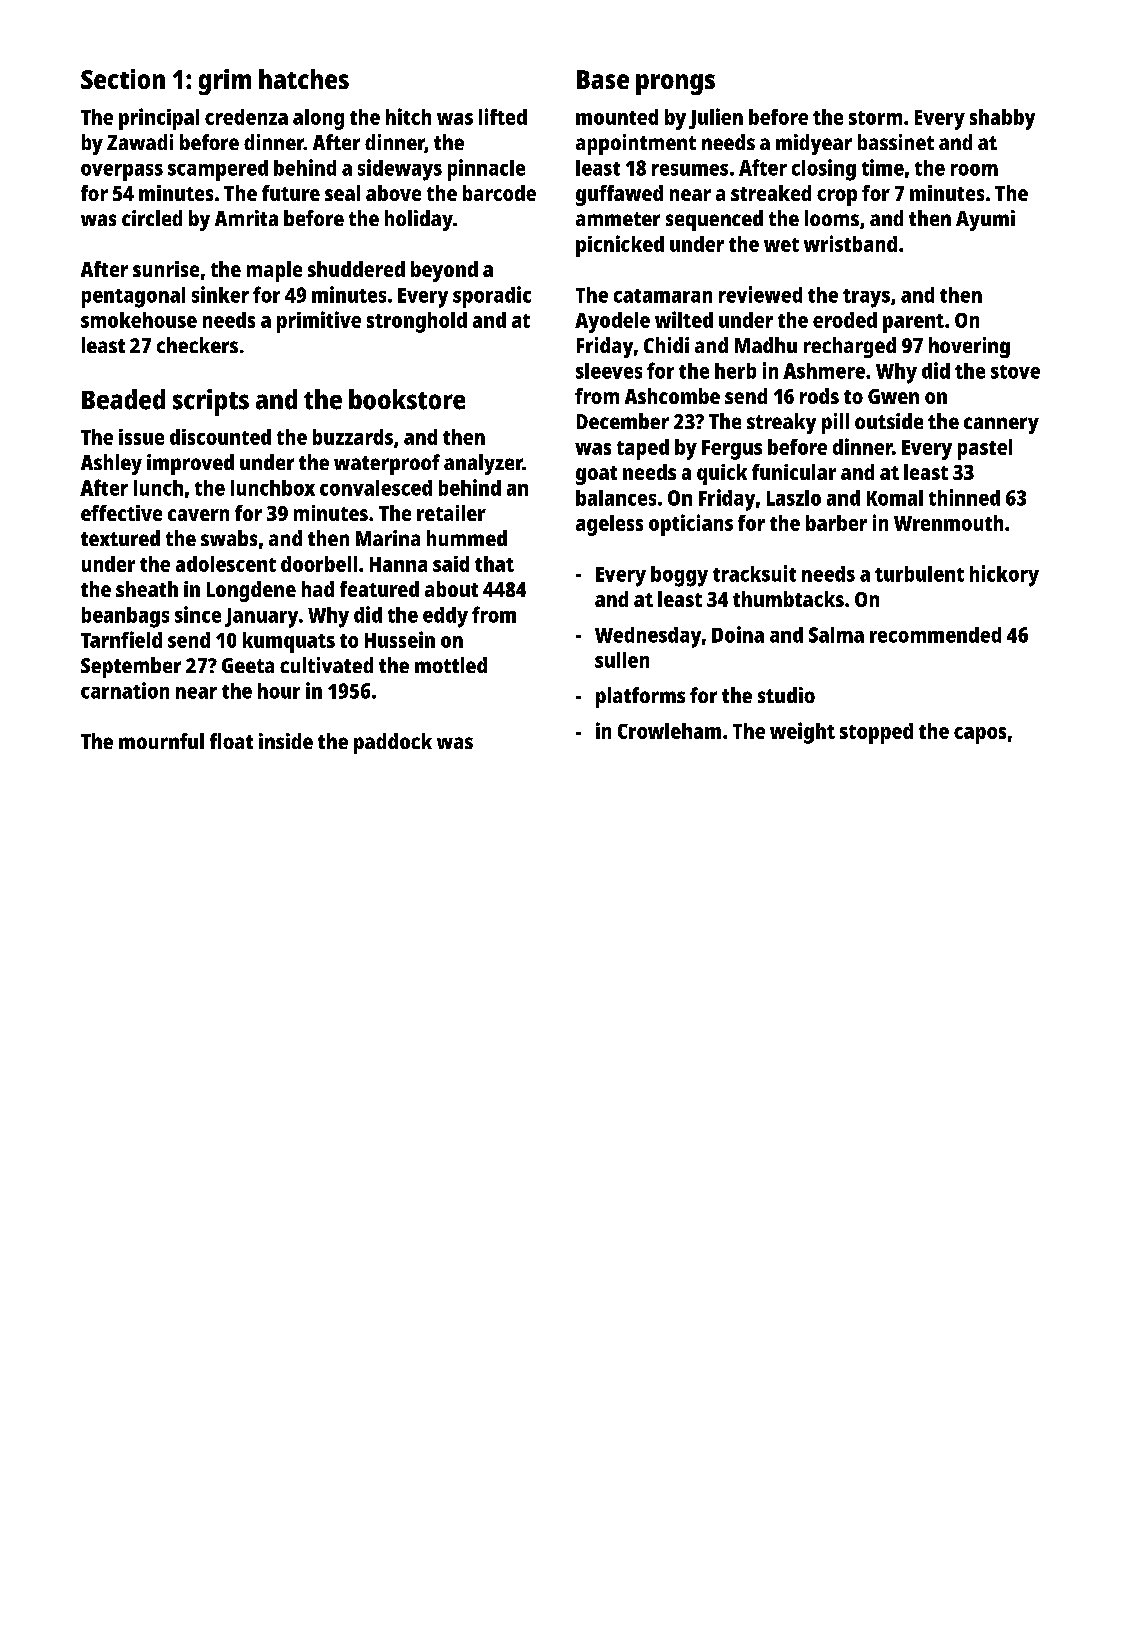  Describe the element at coordinates (166, 269) in the document. I see `sunrise` at that location.
